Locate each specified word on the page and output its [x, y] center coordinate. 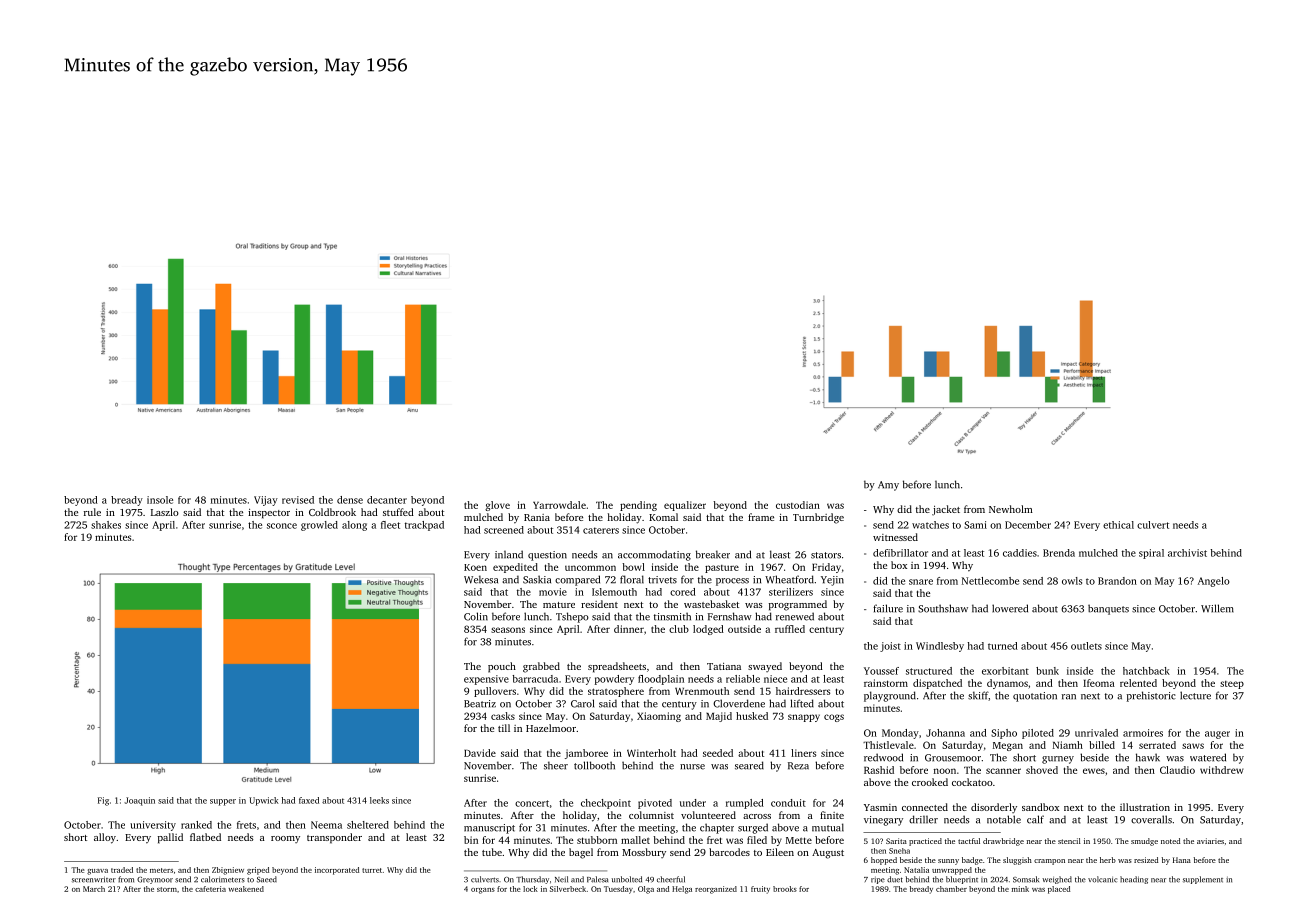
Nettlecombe [990, 581]
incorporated [337, 871]
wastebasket [711, 604]
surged [753, 828]
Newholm [1011, 509]
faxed [309, 800]
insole [160, 500]
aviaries [1210, 841]
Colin [476, 616]
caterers [601, 530]
